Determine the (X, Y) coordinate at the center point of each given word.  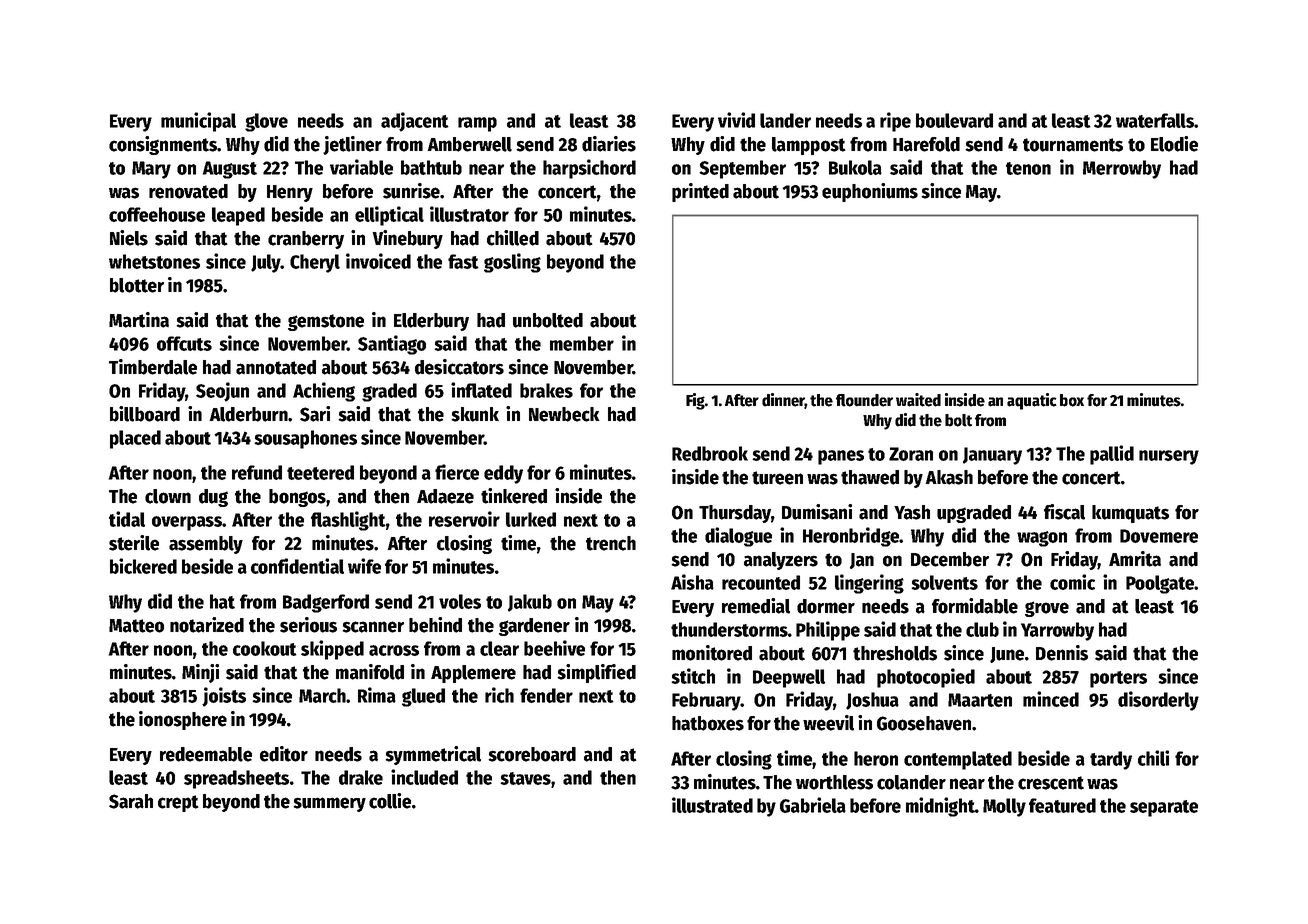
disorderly (1158, 701)
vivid (736, 120)
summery (329, 804)
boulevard (954, 120)
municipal (198, 122)
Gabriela (813, 805)
